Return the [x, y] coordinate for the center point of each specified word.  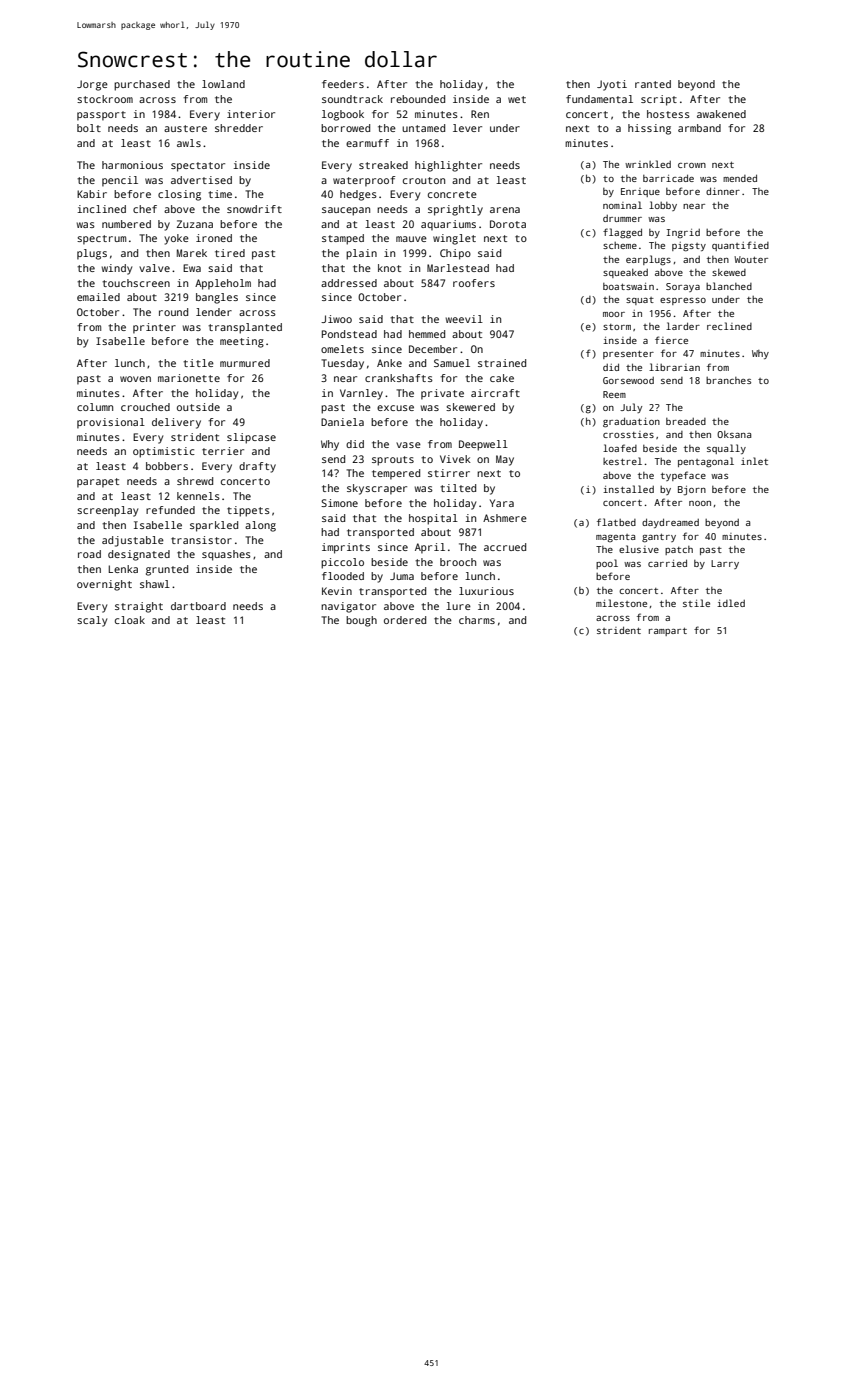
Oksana [734, 434]
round [173, 312]
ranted [653, 84]
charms [477, 620]
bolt [89, 128]
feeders [343, 84]
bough [361, 621]
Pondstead [349, 334]
